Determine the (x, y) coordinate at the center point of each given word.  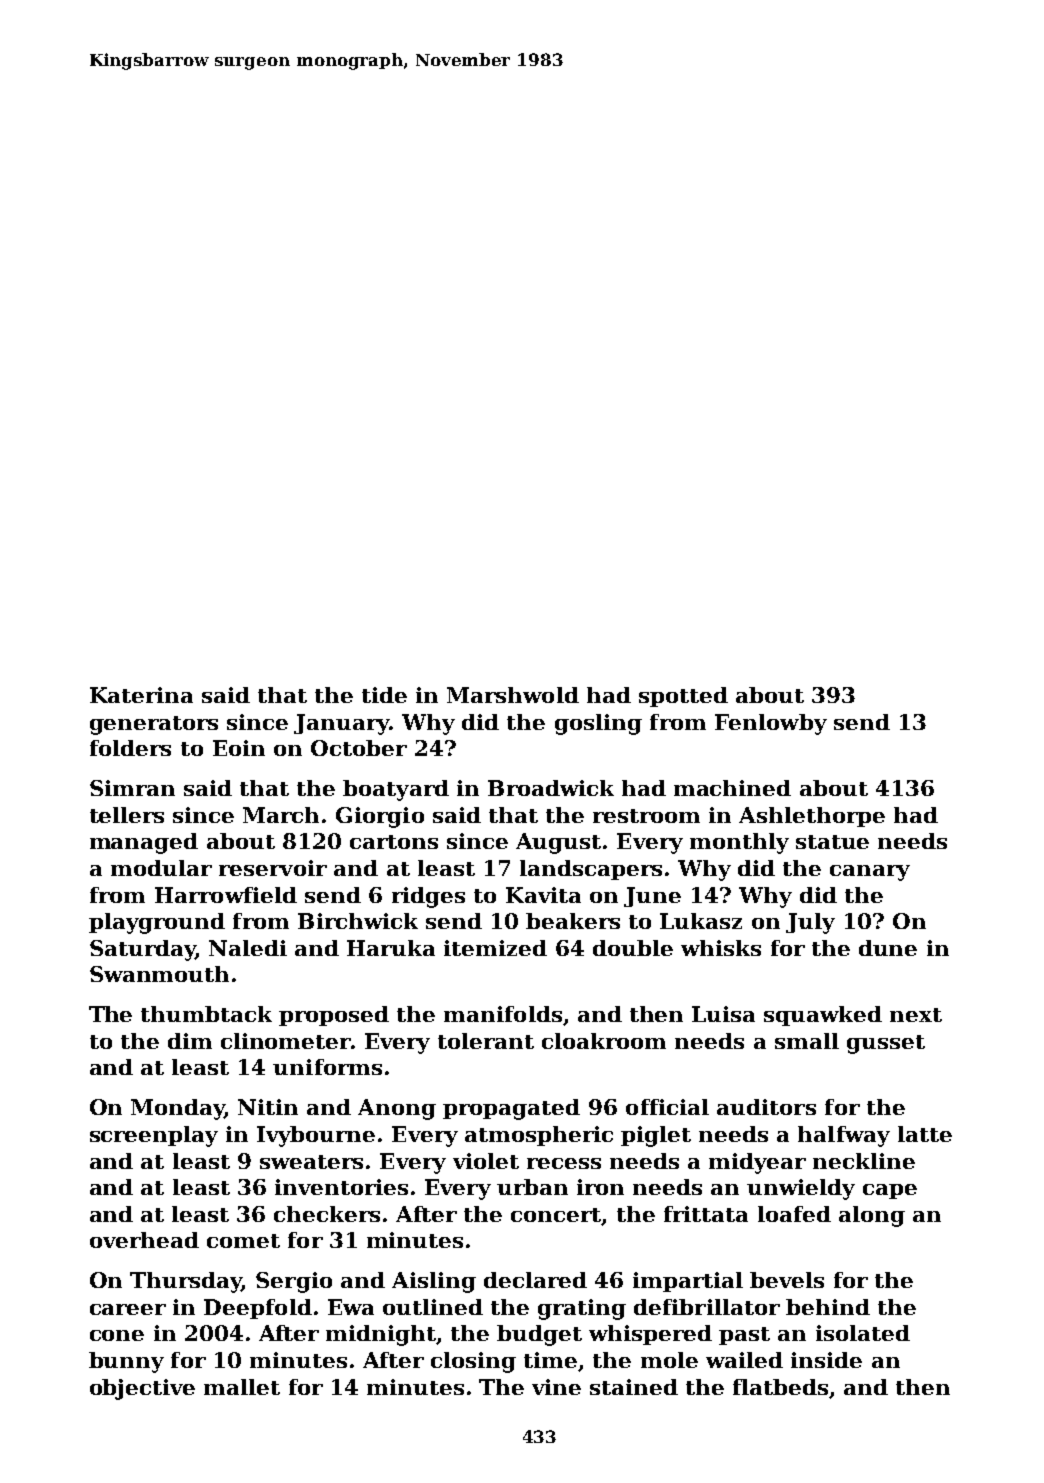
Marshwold (513, 695)
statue (832, 842)
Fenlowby (771, 724)
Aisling (434, 1282)
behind (828, 1307)
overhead (144, 1240)
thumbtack (206, 1014)
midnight (381, 1335)
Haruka (391, 948)
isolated (863, 1333)
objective (142, 1389)
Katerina (141, 695)
